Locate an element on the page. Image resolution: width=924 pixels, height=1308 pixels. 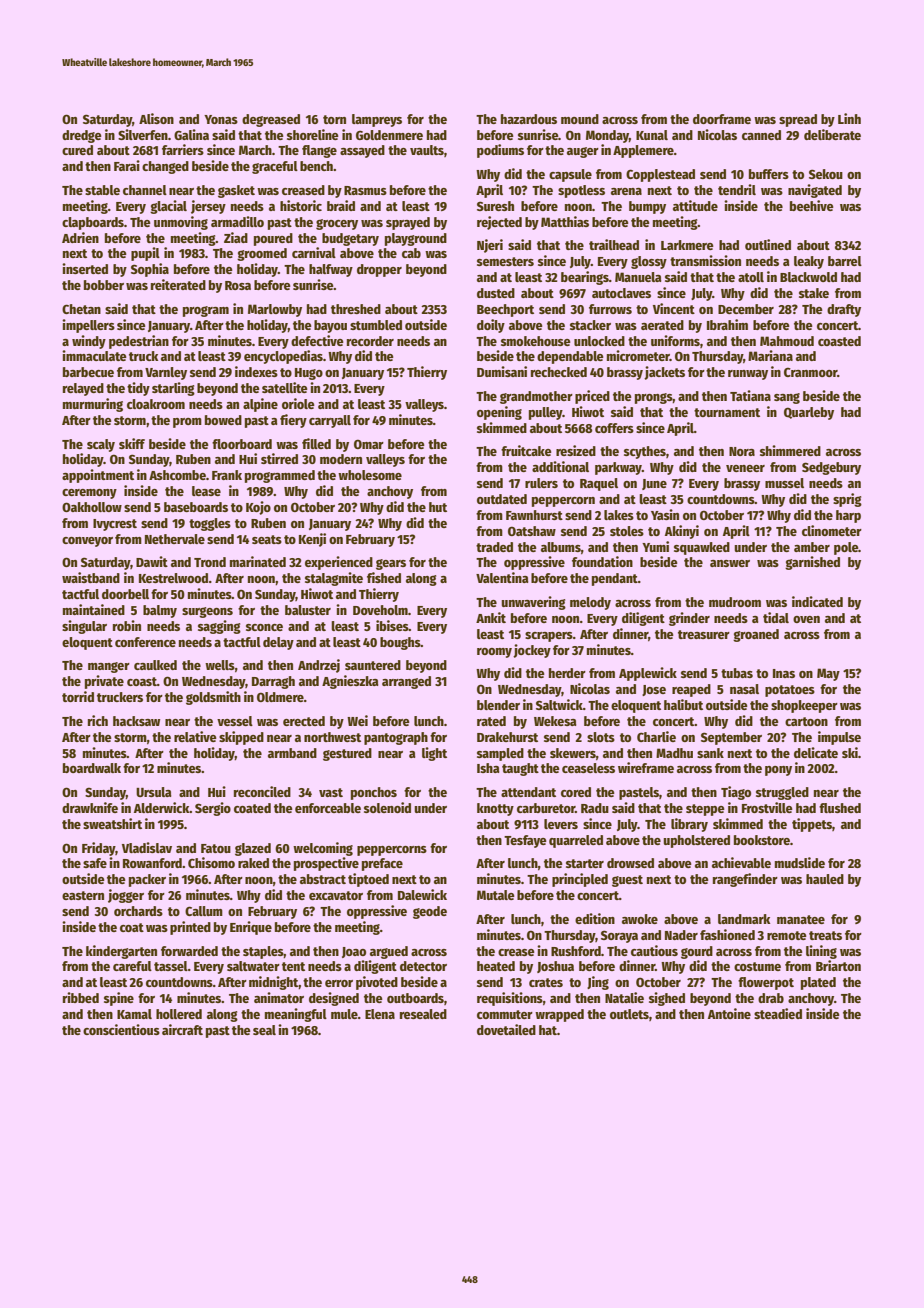
sank is located at coordinates (710, 753).
